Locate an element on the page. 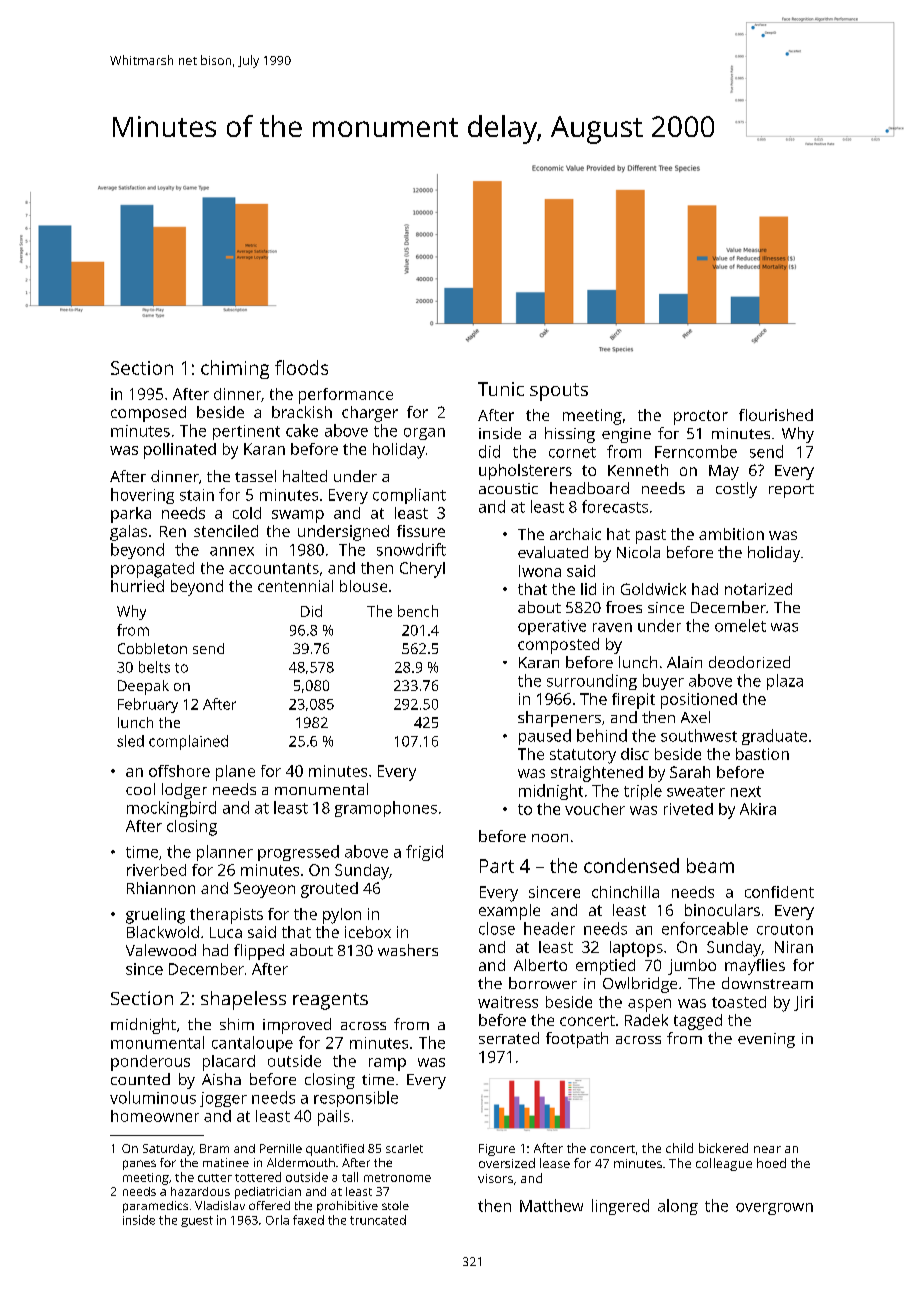 The height and width of the document is (1308, 924). footpath is located at coordinates (577, 1040).
